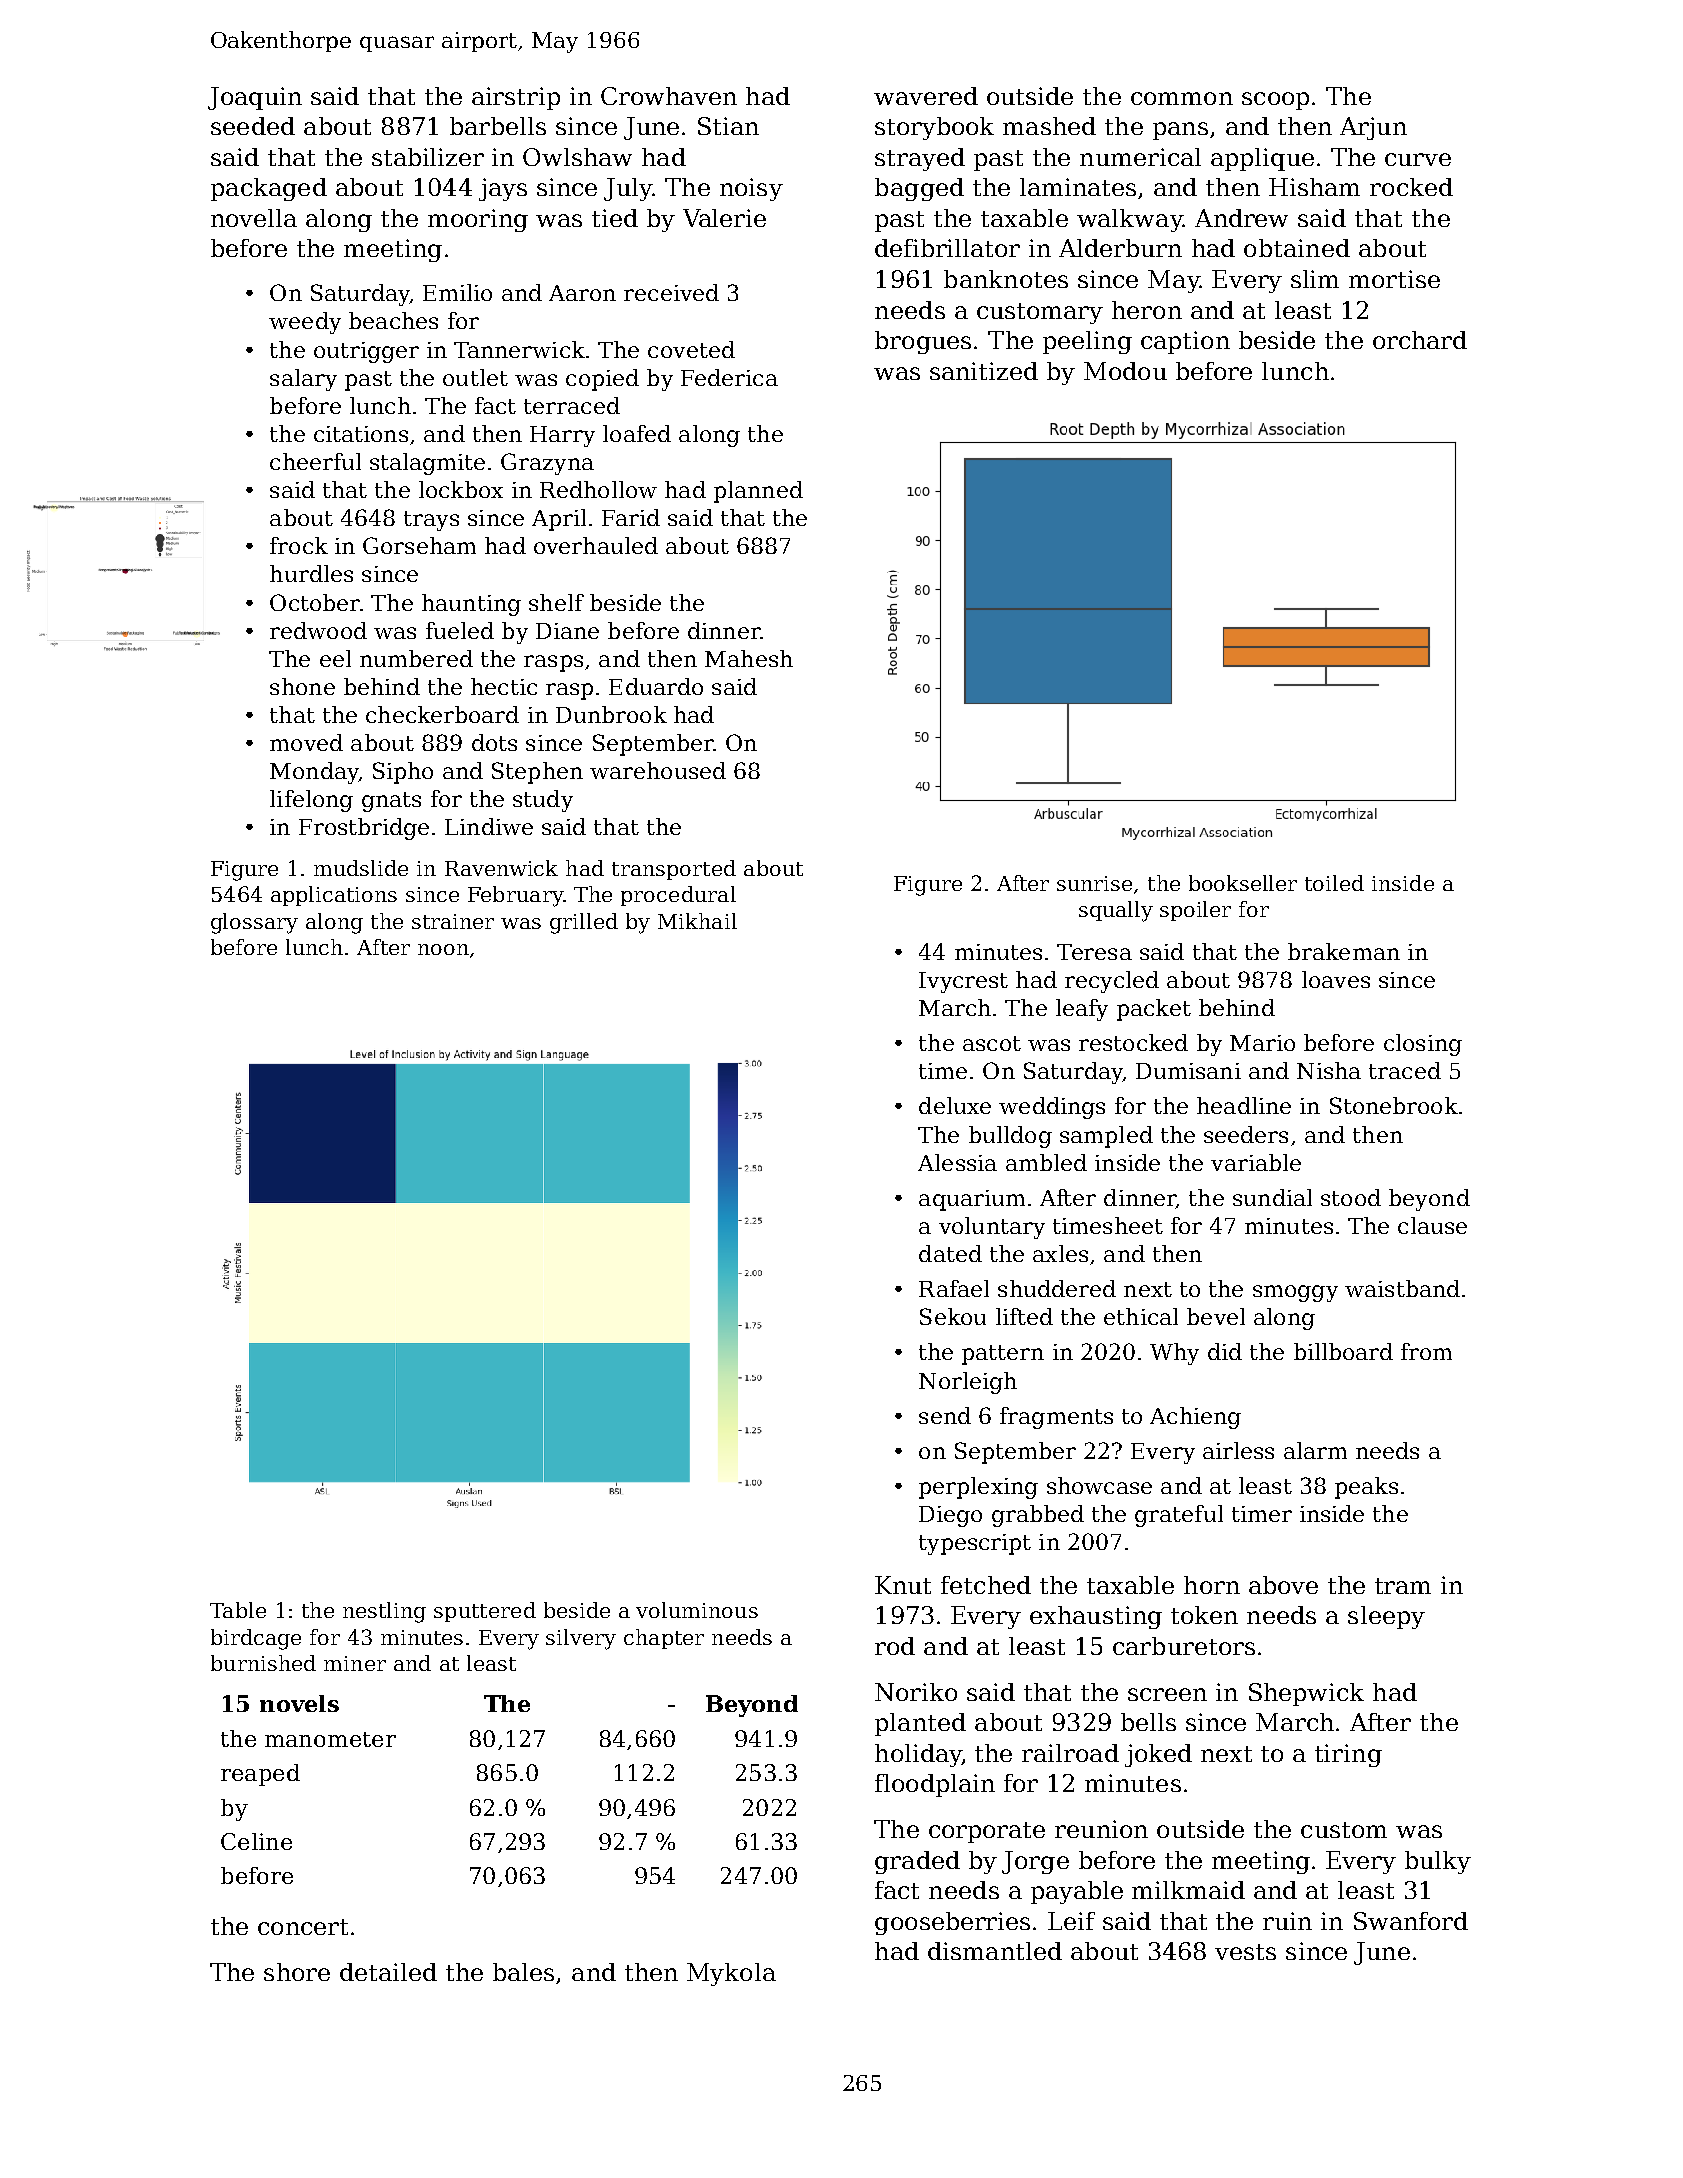 This screenshot has width=1683, height=2178. I want to click on Mikhail, so click(697, 921).
